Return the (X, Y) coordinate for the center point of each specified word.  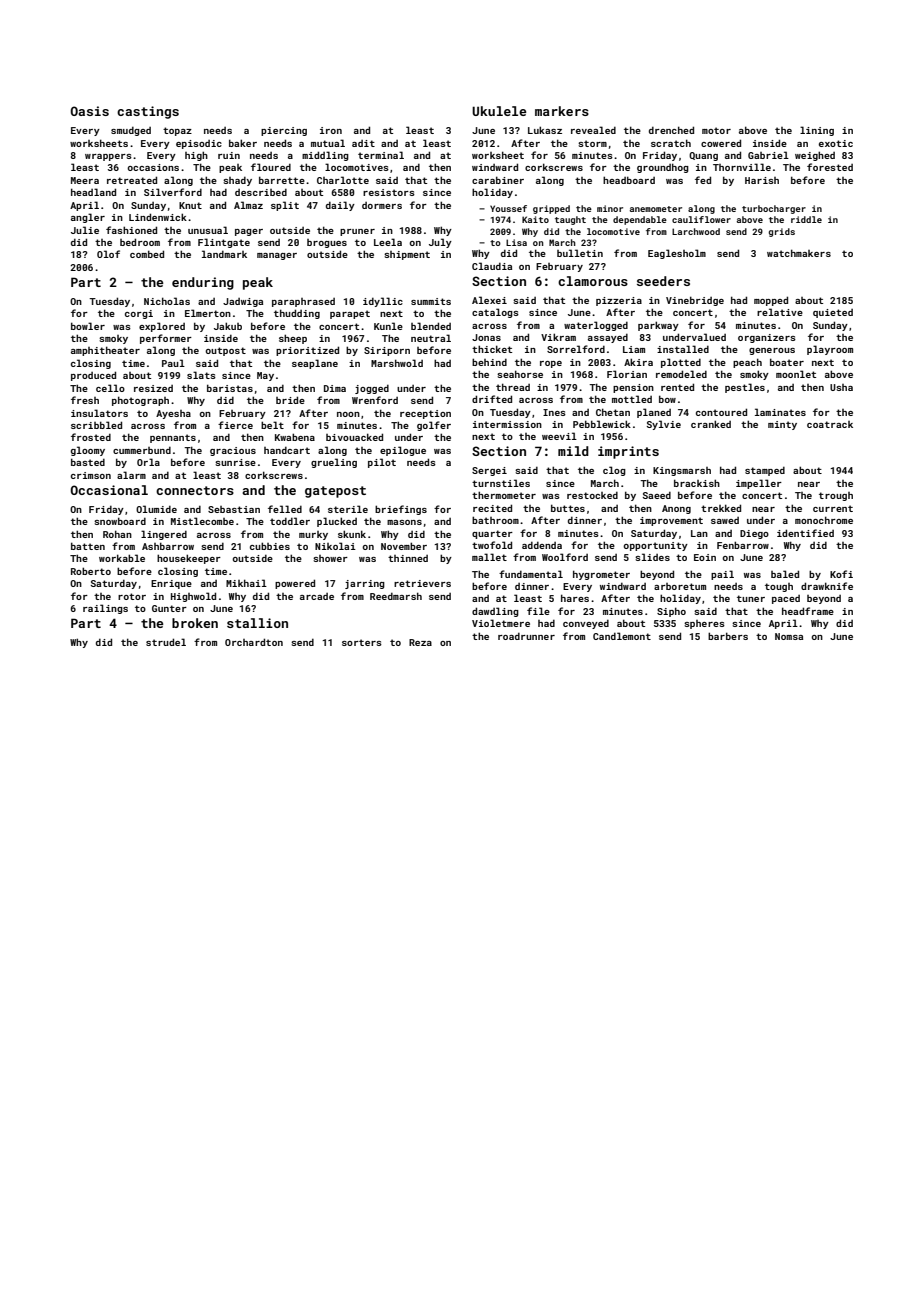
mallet (489, 557)
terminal (381, 155)
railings (105, 609)
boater (787, 362)
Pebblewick (602, 424)
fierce (235, 425)
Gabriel (768, 155)
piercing (284, 131)
